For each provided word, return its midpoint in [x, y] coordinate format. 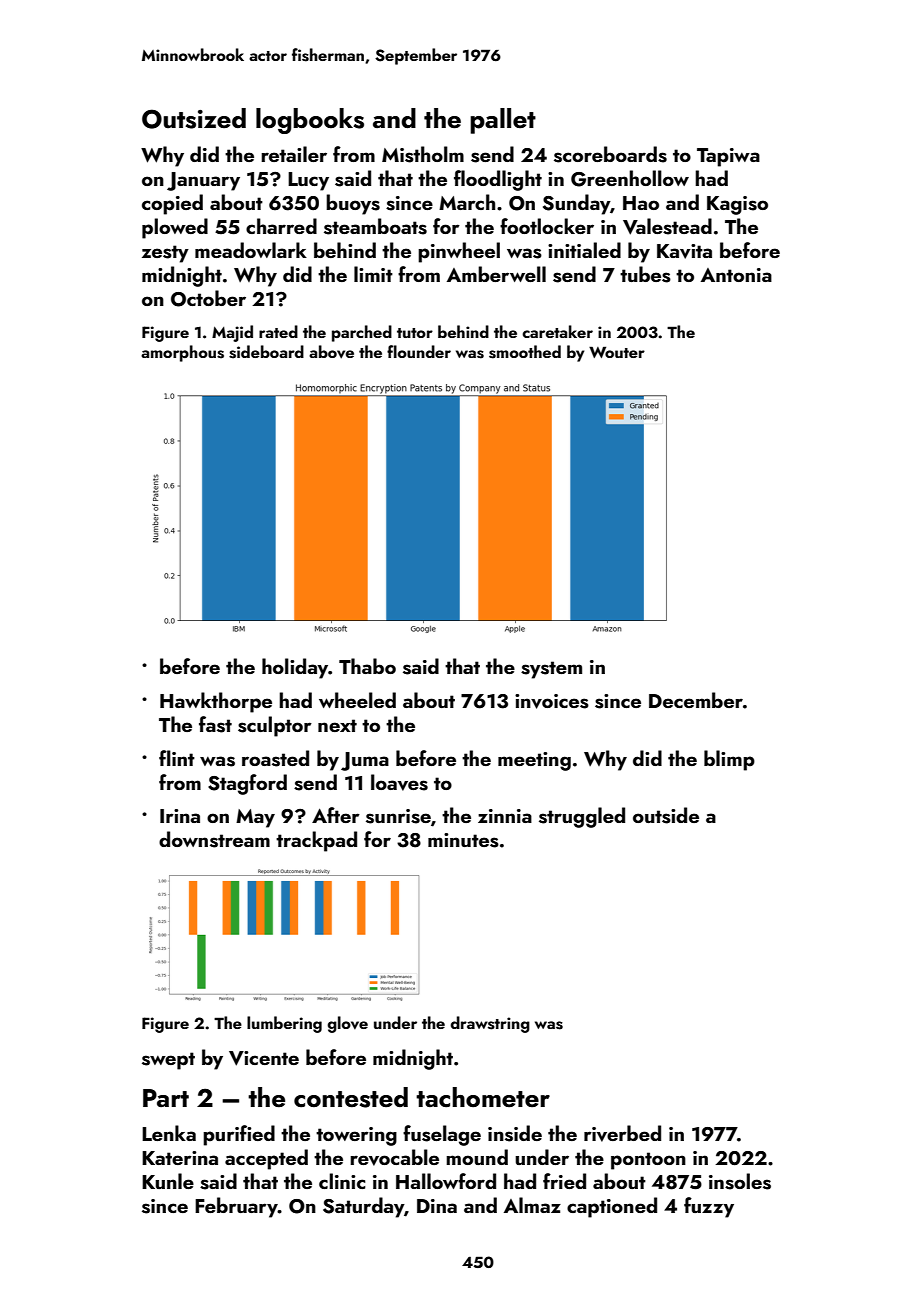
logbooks [310, 121]
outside [666, 815]
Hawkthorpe [216, 702]
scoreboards [610, 154]
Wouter [617, 352]
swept [168, 1061]
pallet [503, 121]
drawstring [490, 1024]
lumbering [284, 1024]
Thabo [367, 666]
